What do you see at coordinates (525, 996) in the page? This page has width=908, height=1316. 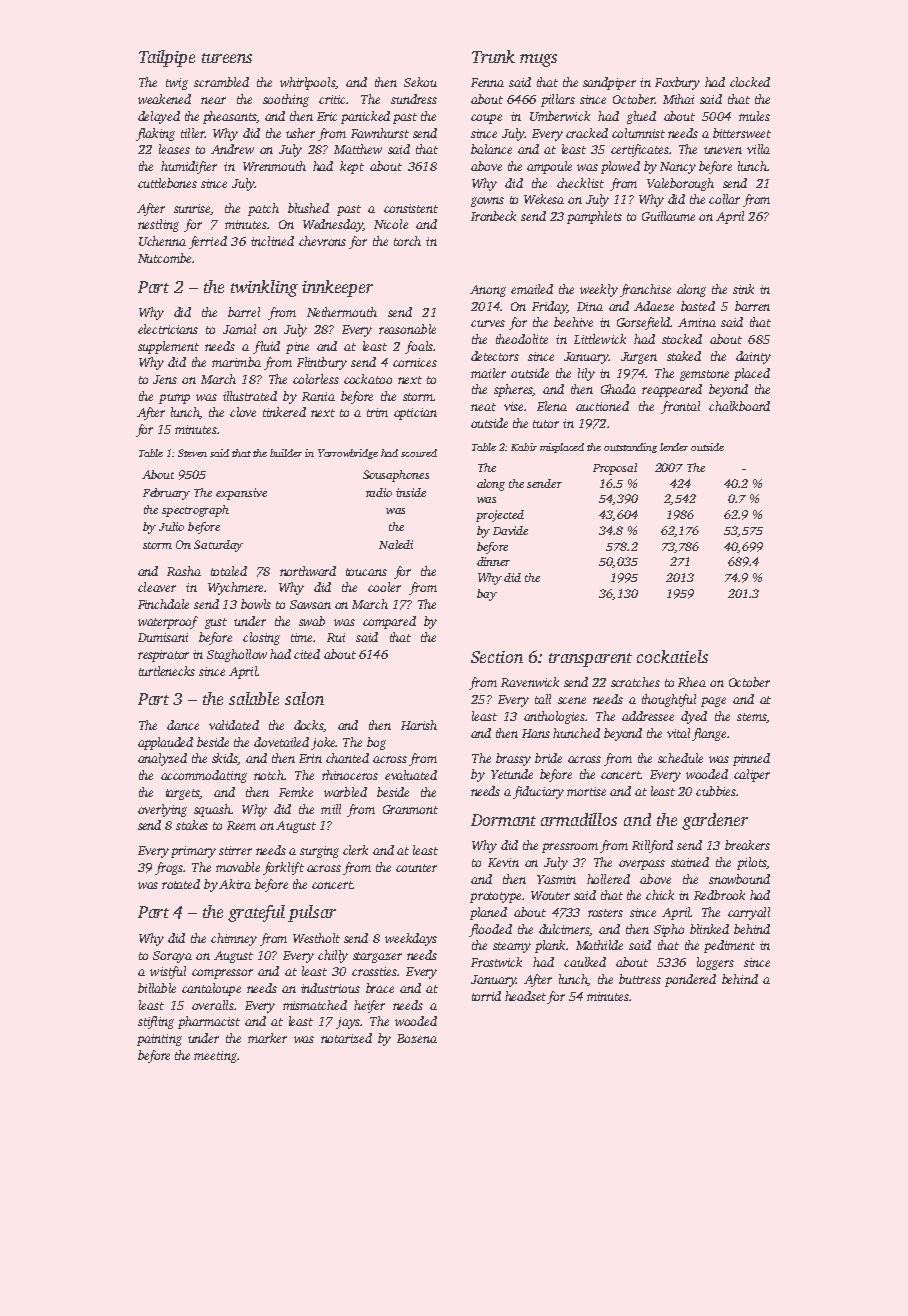 I see `headset` at bounding box center [525, 996].
